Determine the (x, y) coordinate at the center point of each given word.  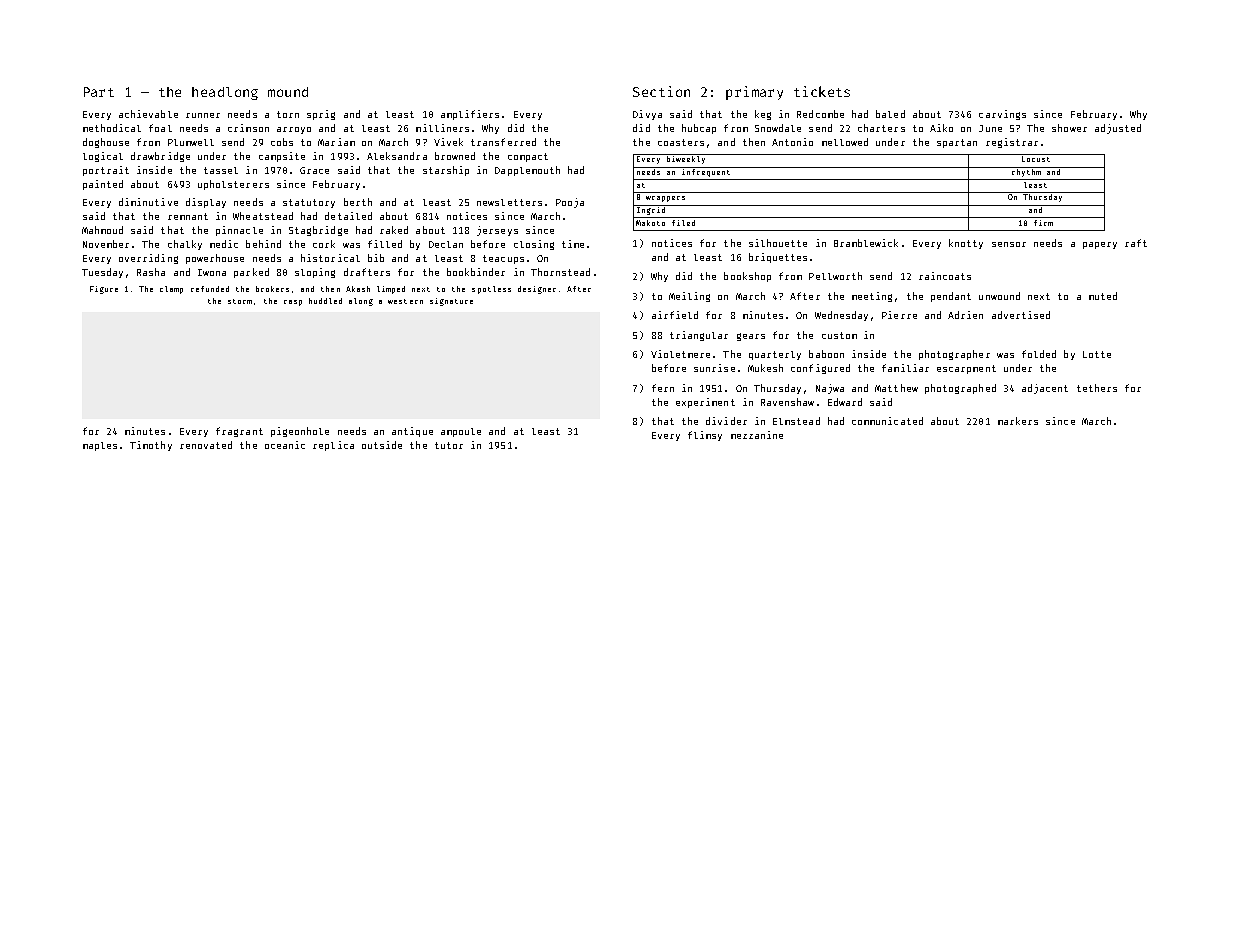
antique (412, 432)
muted (1103, 296)
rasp (293, 303)
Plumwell (191, 142)
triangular (699, 336)
